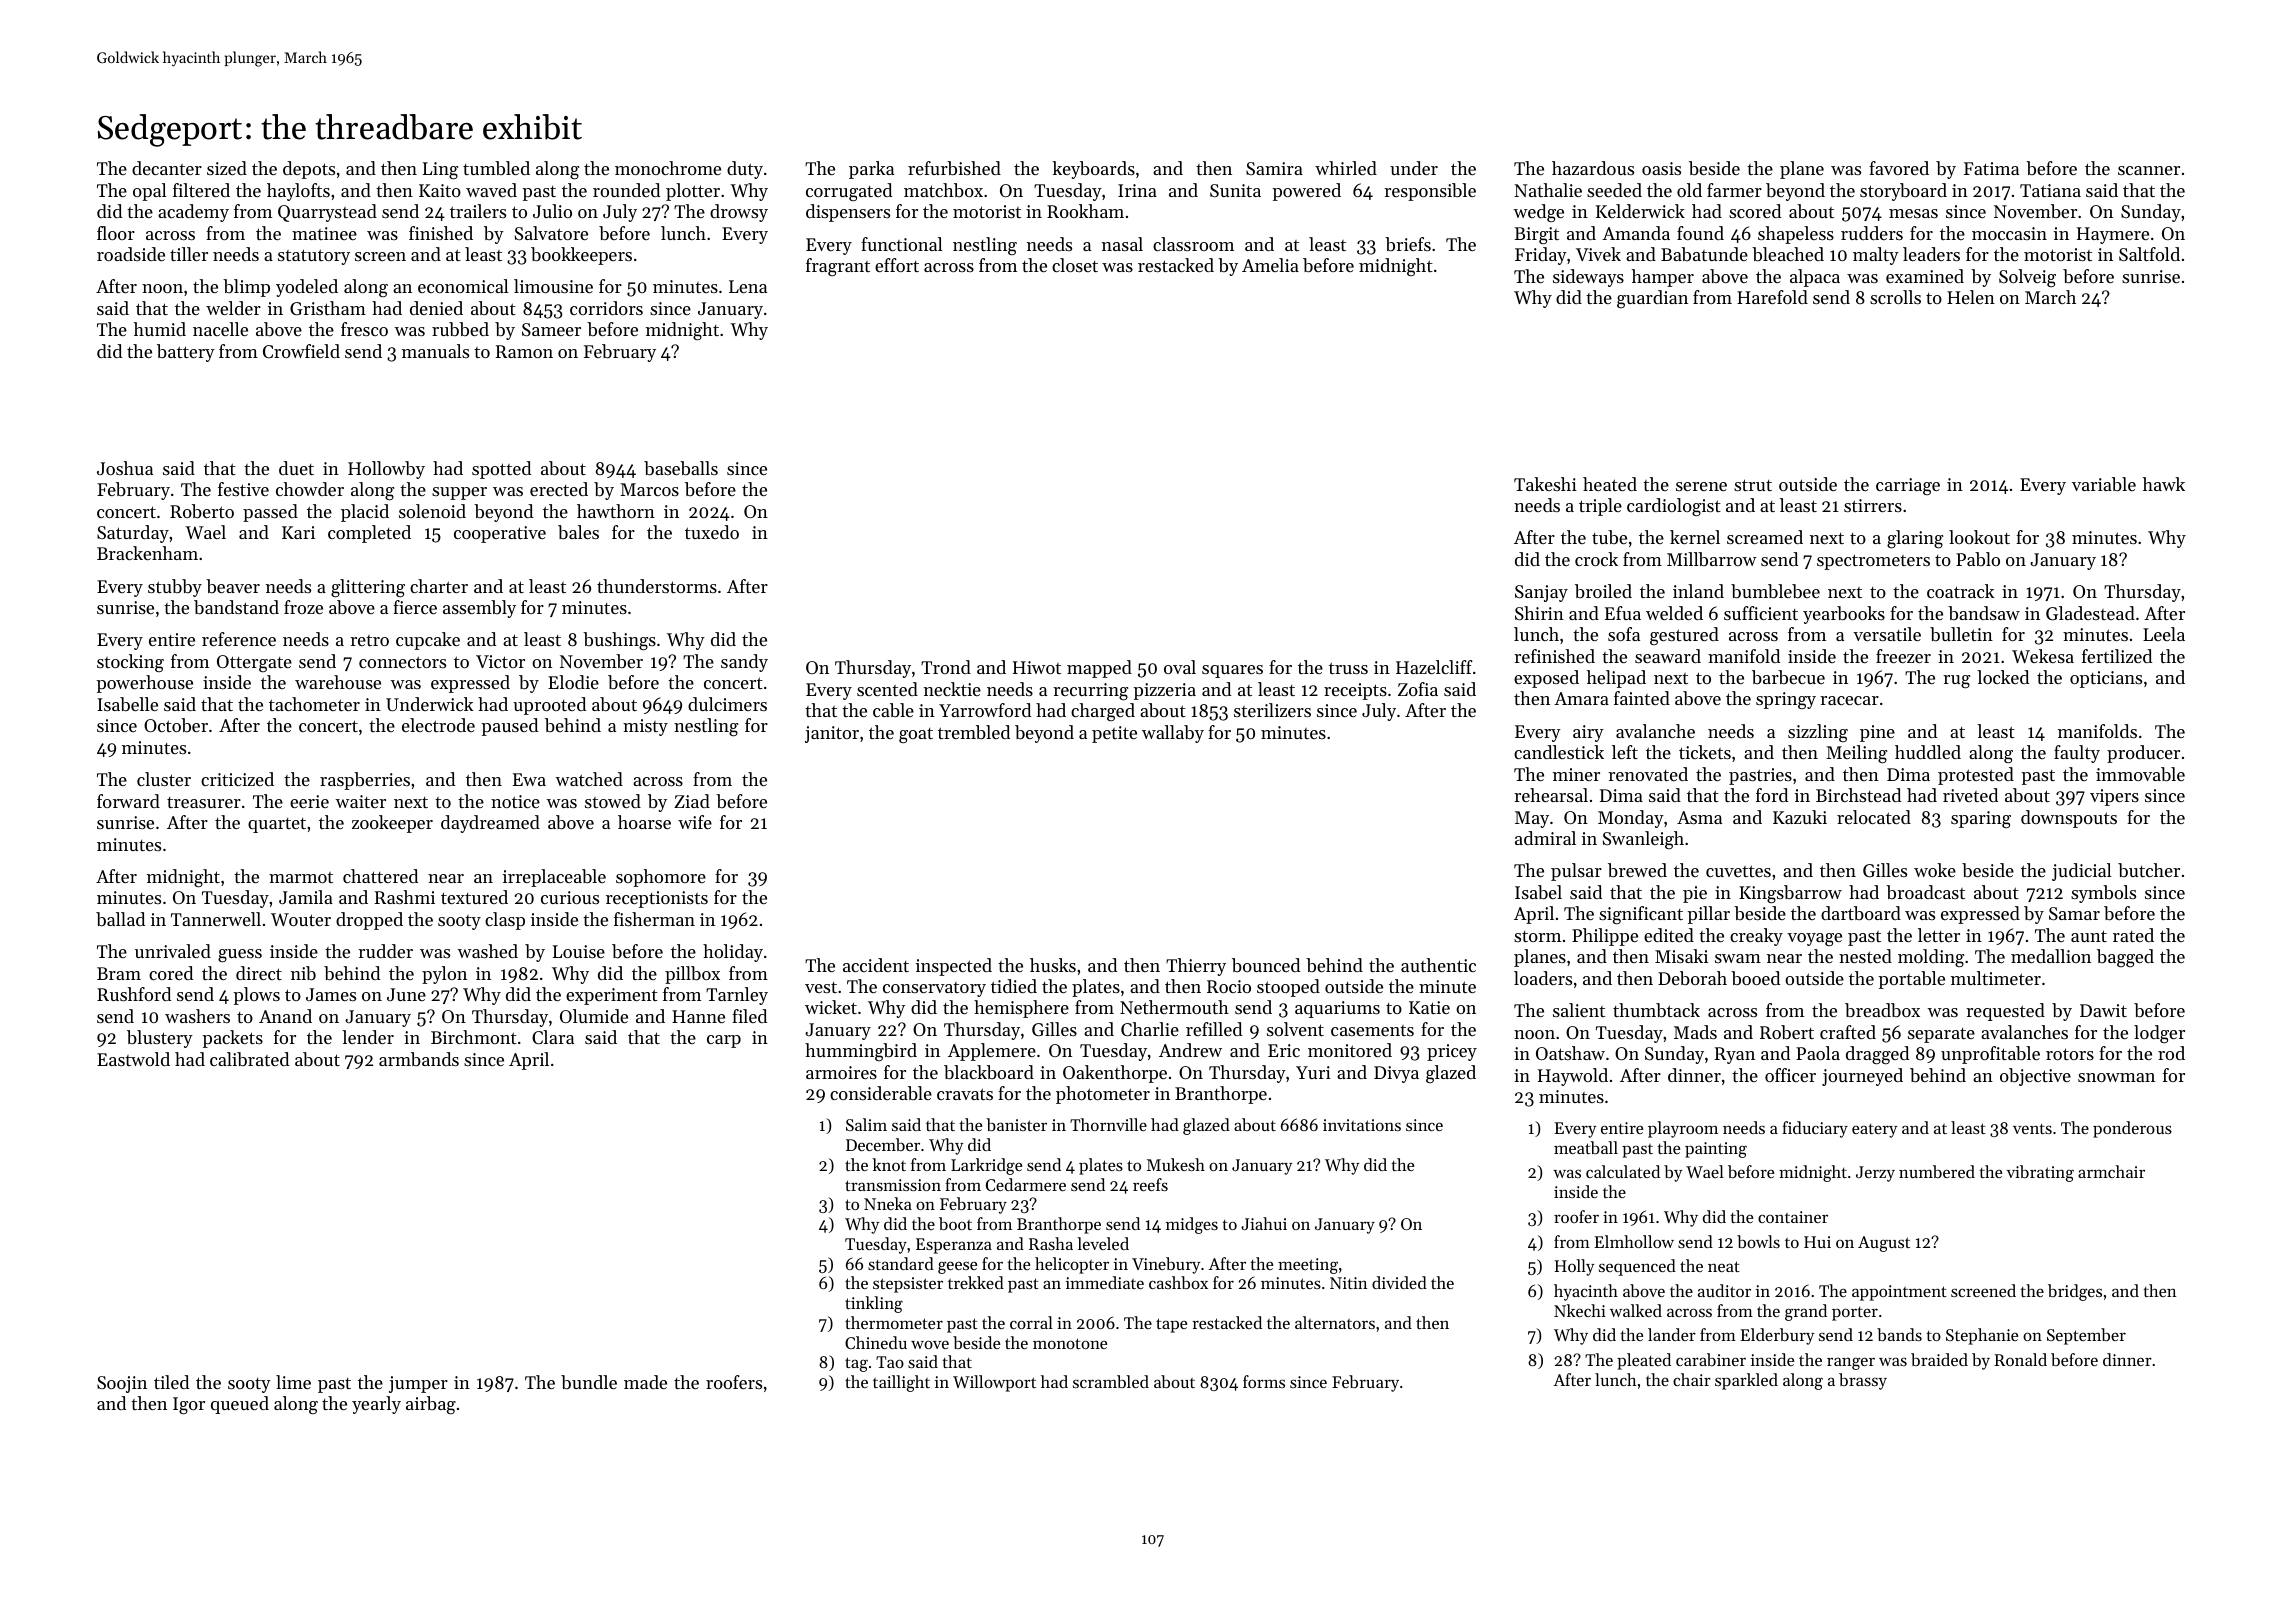  What do you see at coordinates (1176, 1164) in the page?
I see `Mukesh` at bounding box center [1176, 1164].
